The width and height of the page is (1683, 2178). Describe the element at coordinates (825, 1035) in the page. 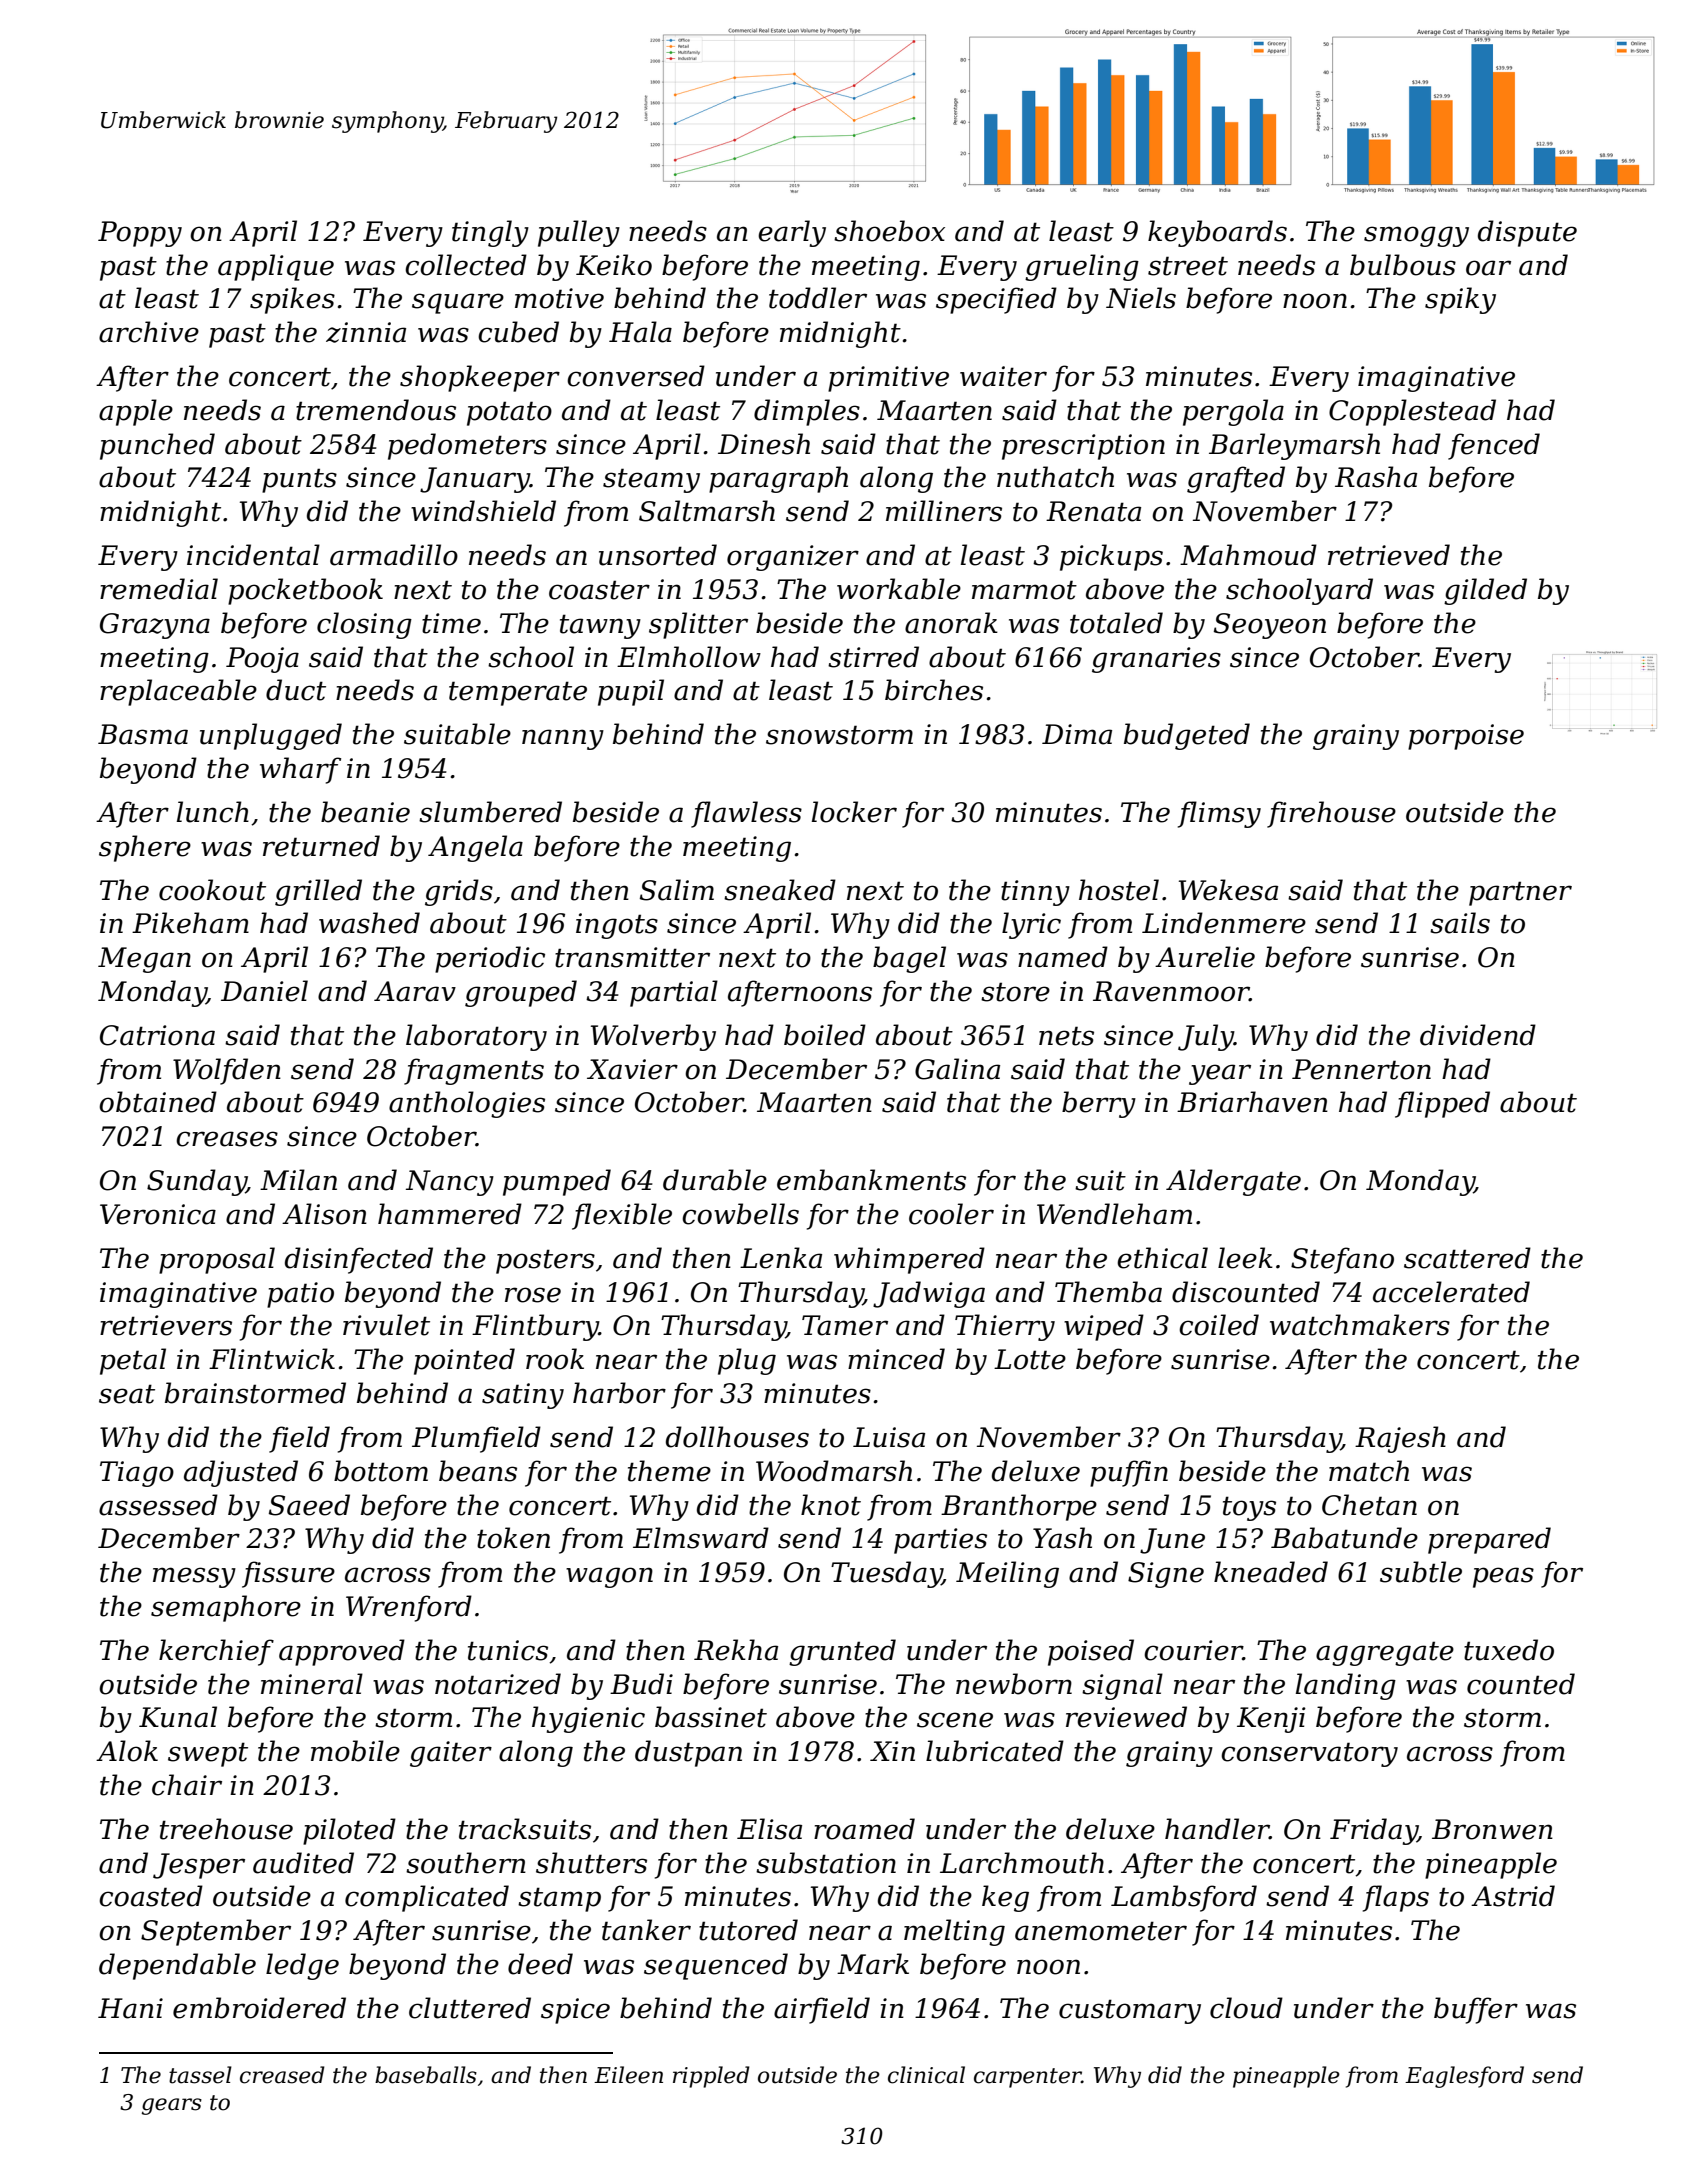

I see `boiled` at that location.
